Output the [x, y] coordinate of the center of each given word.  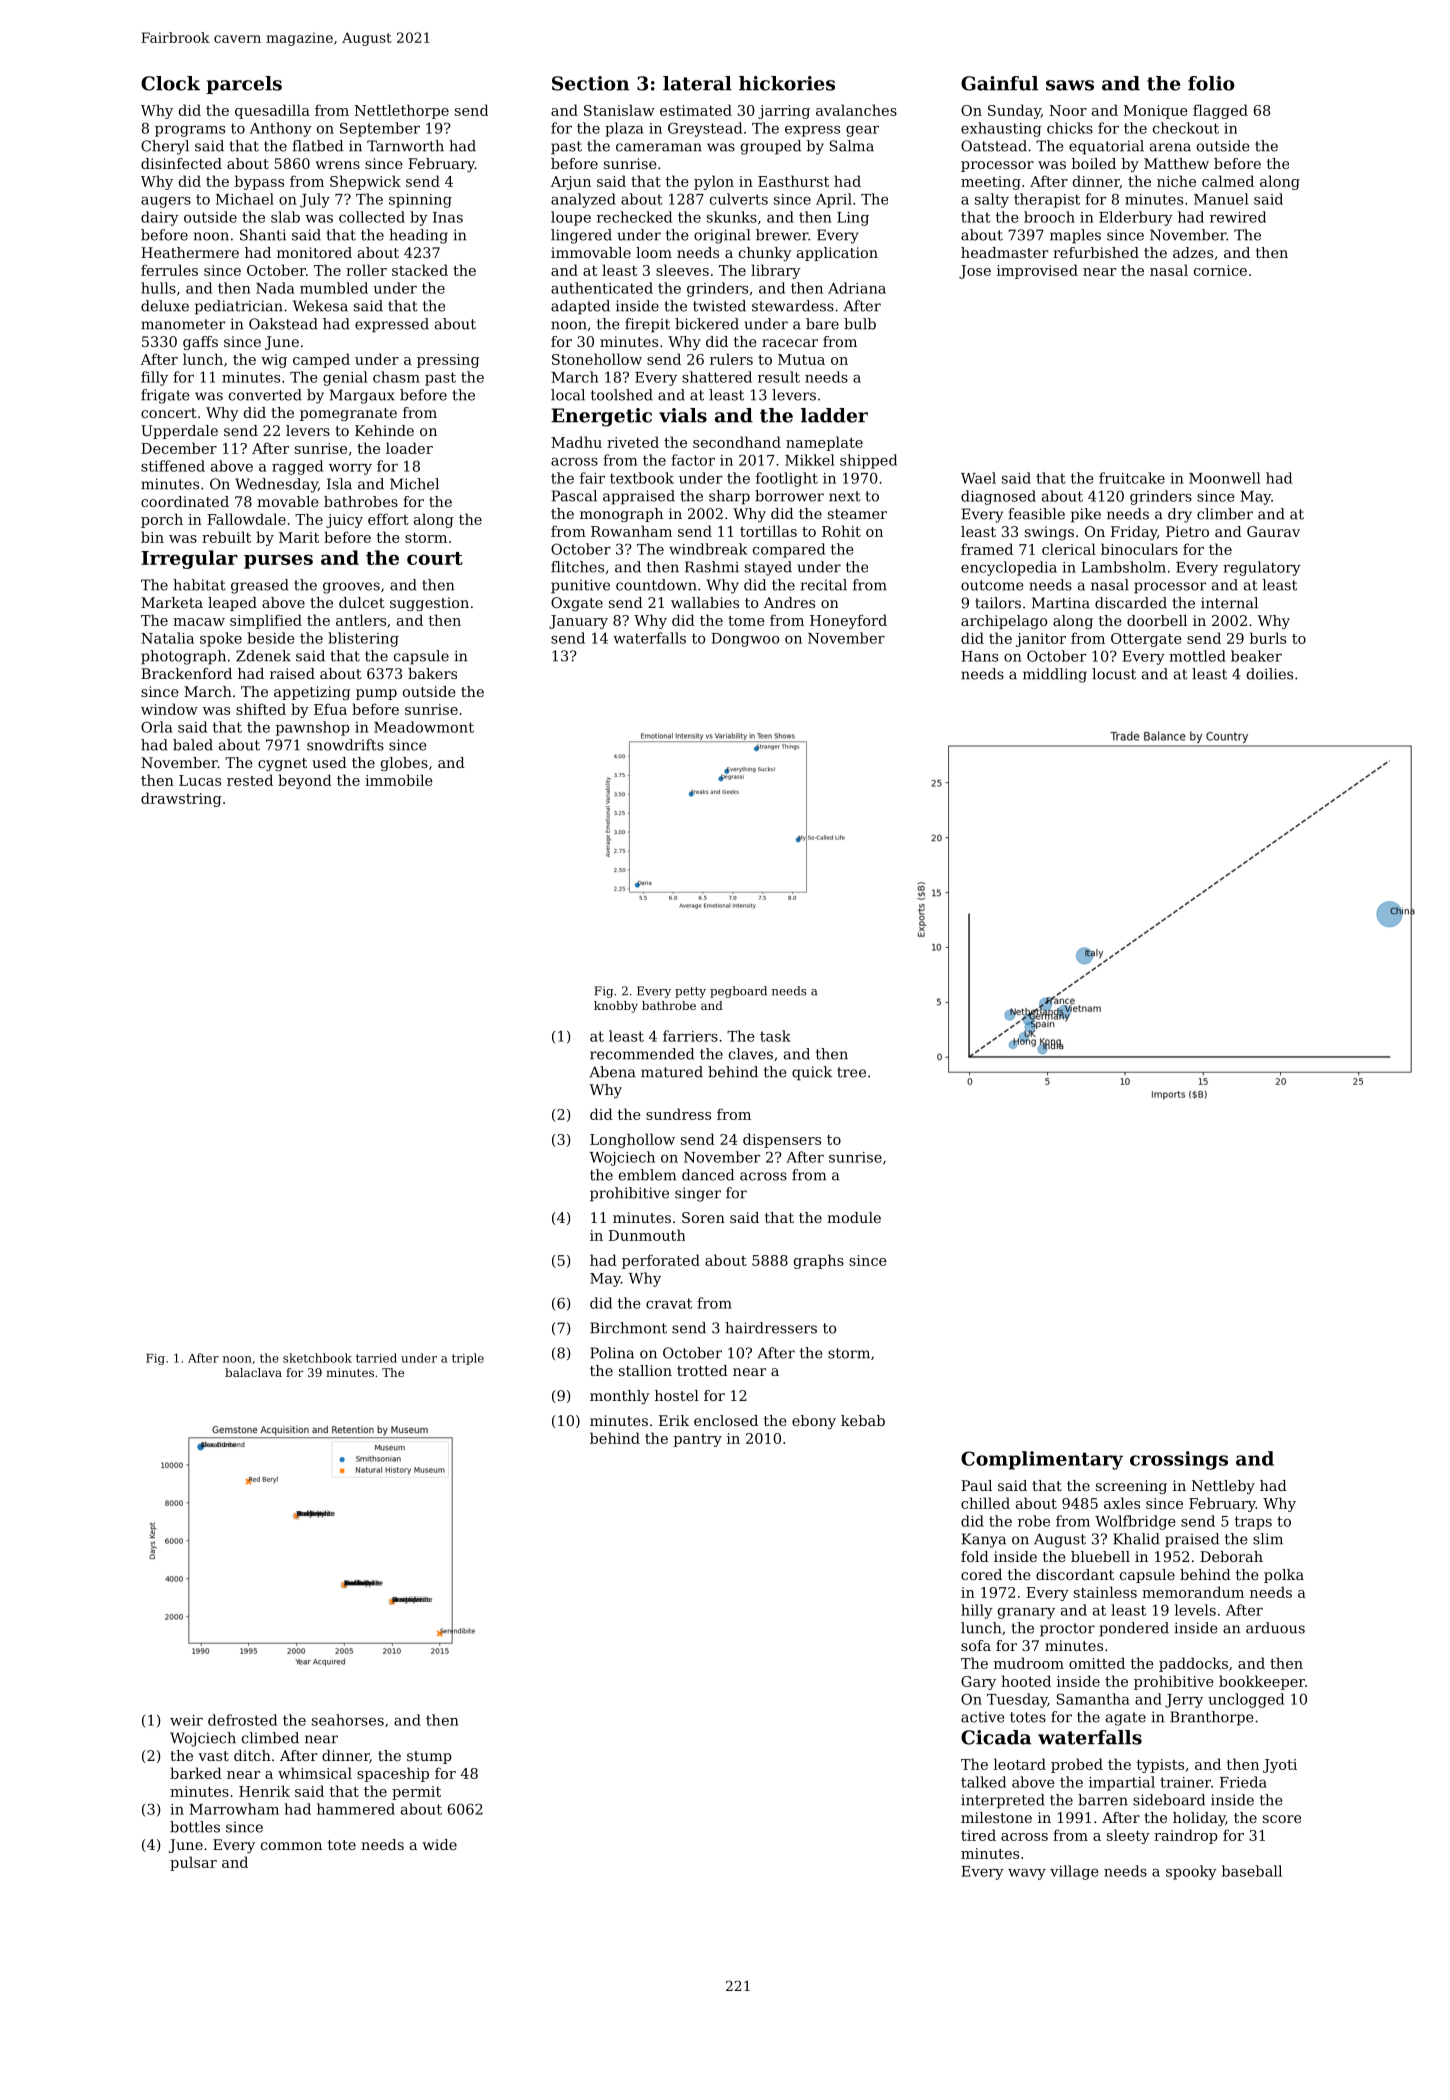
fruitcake [1132, 478]
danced [708, 1175]
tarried [376, 1358]
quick [812, 1073]
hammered [356, 1809]
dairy [160, 218]
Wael [978, 478]
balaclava [253, 1372]
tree [851, 1072]
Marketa [172, 602]
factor [693, 460]
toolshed [622, 395]
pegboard [738, 992]
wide [439, 1844]
